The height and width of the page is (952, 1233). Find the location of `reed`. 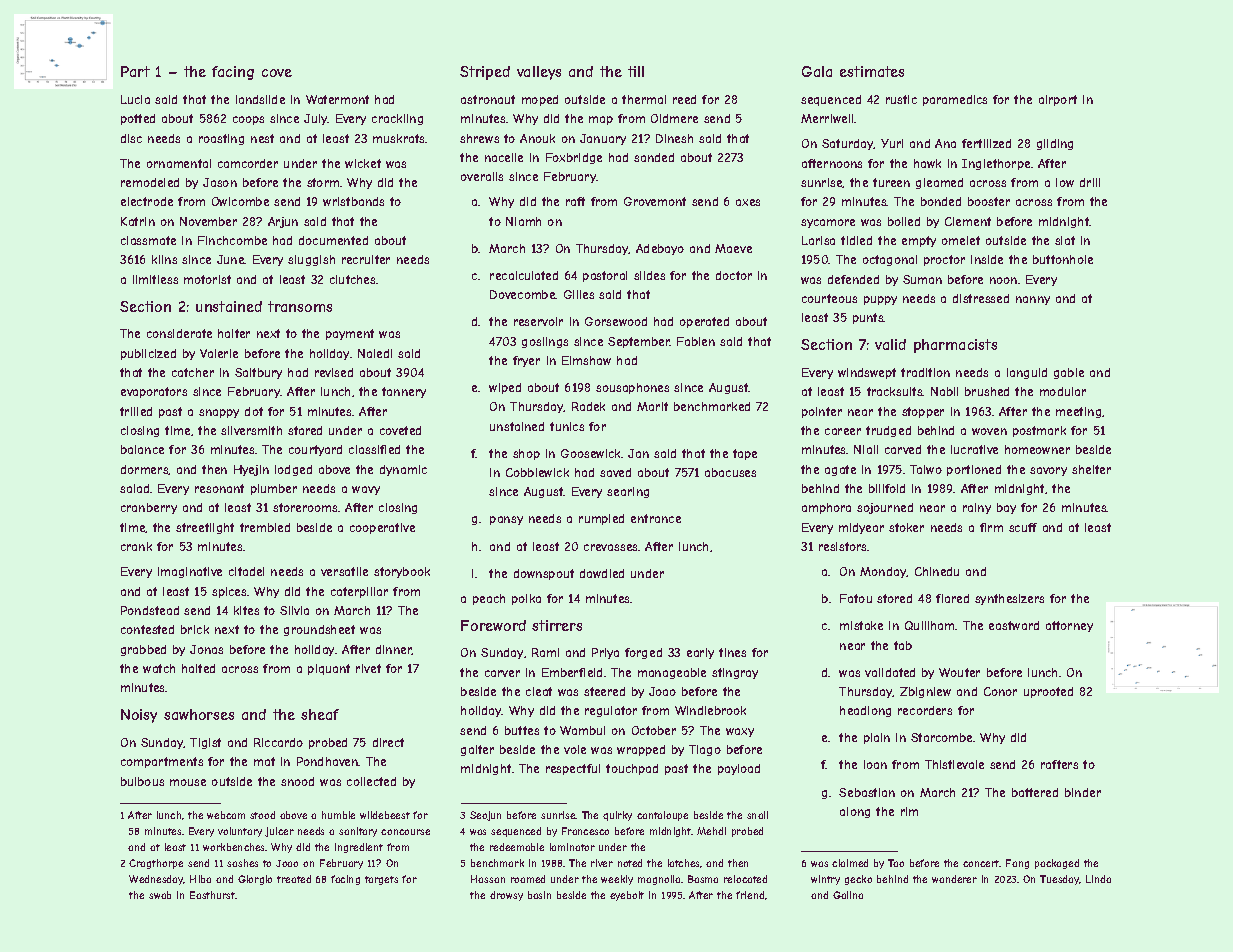

reed is located at coordinates (684, 99).
